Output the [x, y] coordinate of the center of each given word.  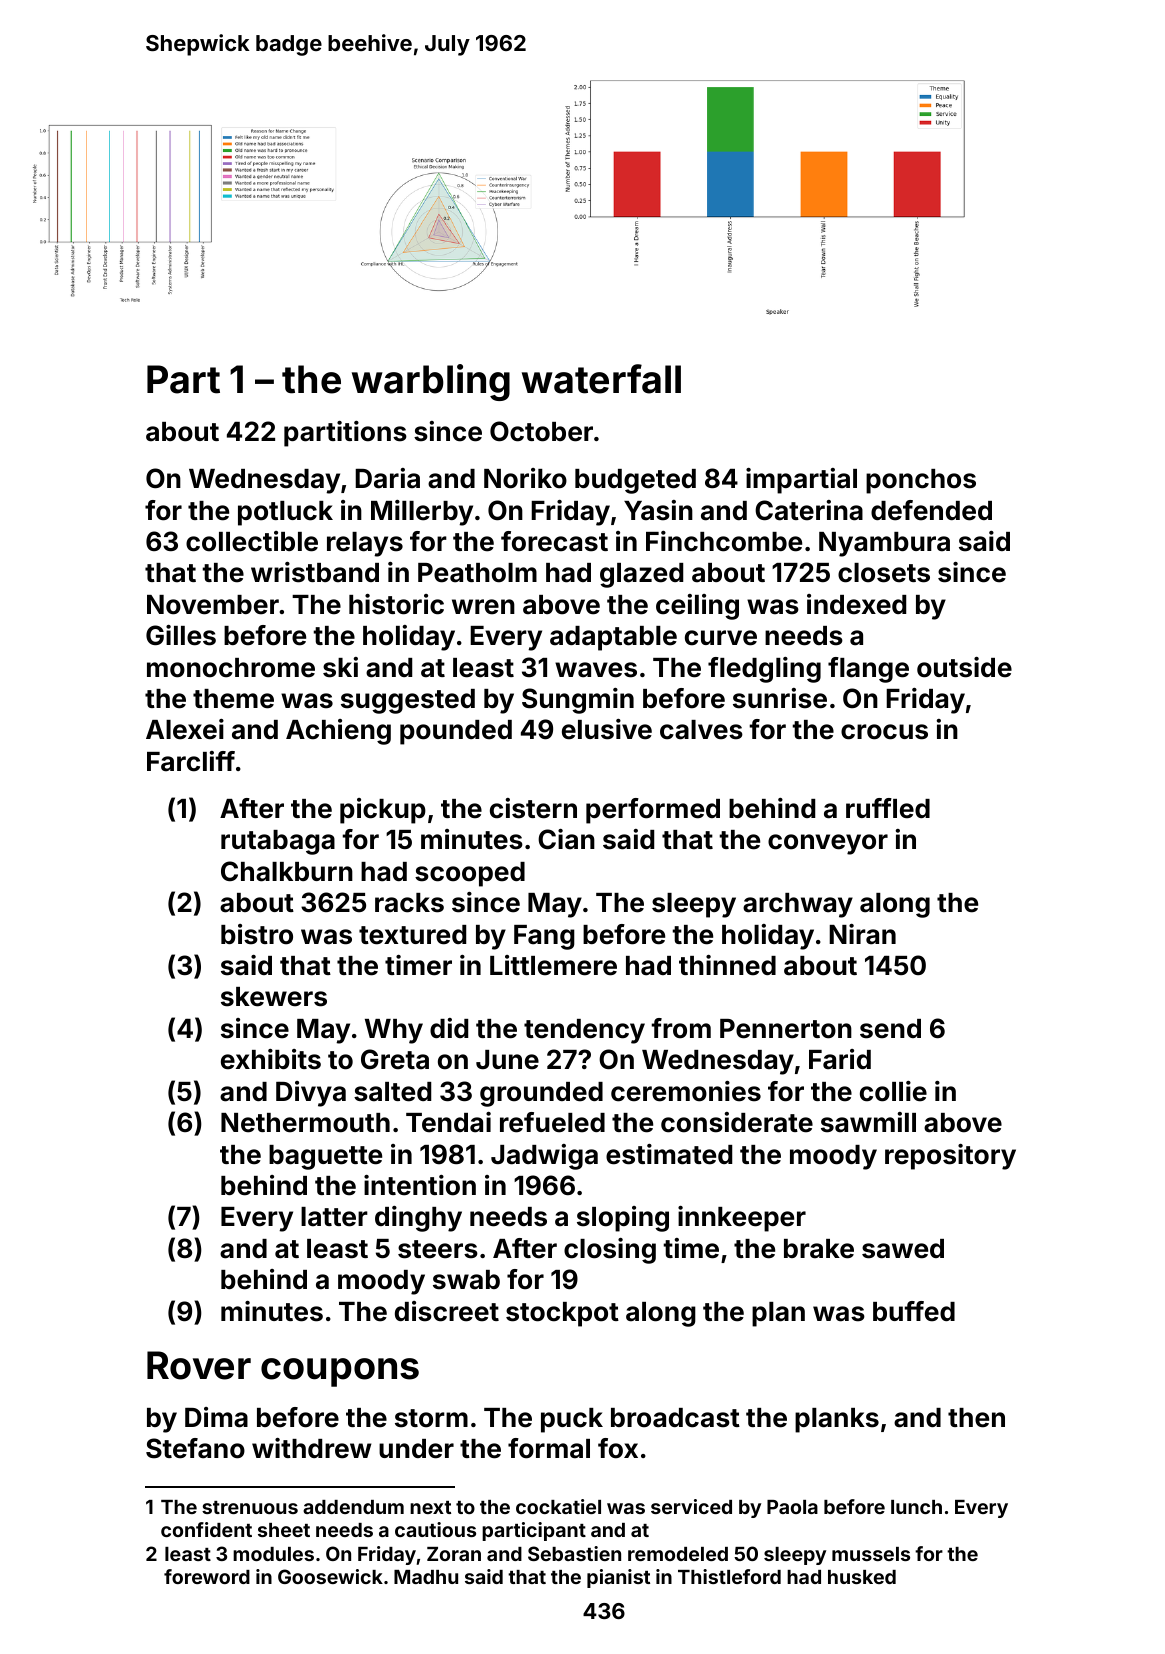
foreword [207, 1576]
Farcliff [191, 761]
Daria [387, 478]
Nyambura [884, 544]
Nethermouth [305, 1123]
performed [653, 811]
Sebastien [574, 1553]
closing [610, 1251]
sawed [903, 1249]
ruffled [888, 808]
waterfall [601, 379]
